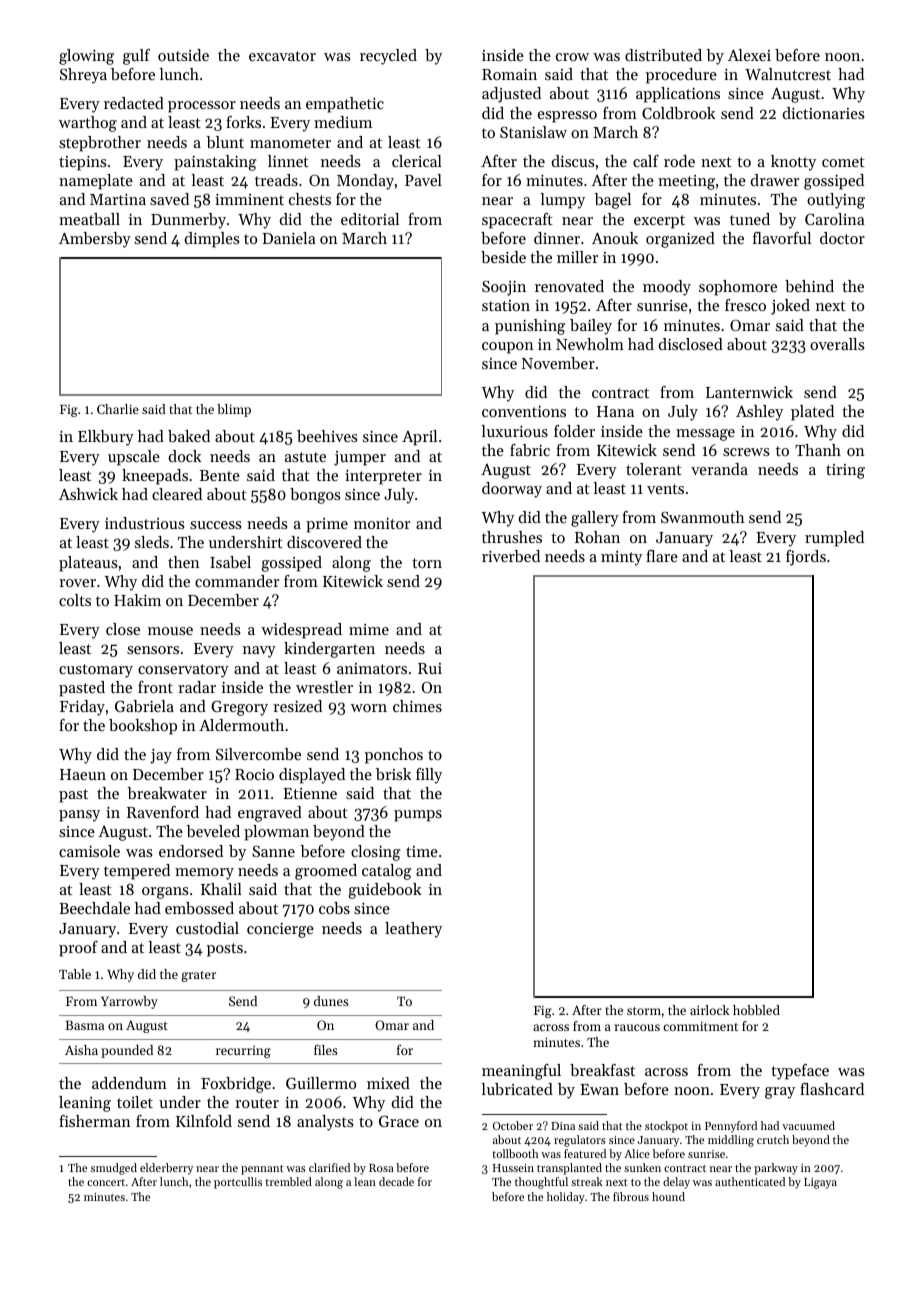 This screenshot has height=1308, width=924. I want to click on monitor, so click(382, 523).
